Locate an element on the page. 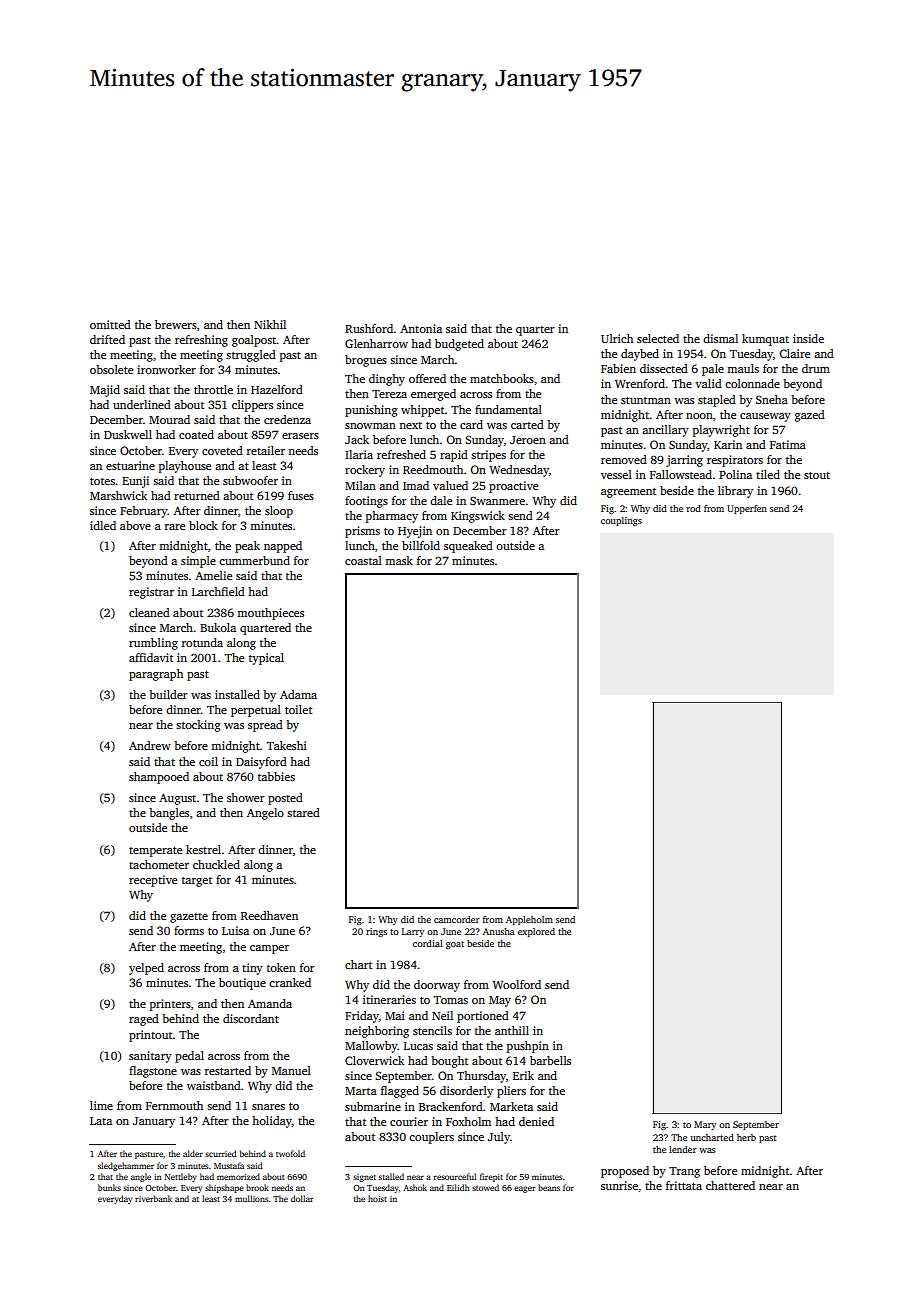 Image resolution: width=924 pixels, height=1308 pixels. Appleholm is located at coordinates (529, 920).
